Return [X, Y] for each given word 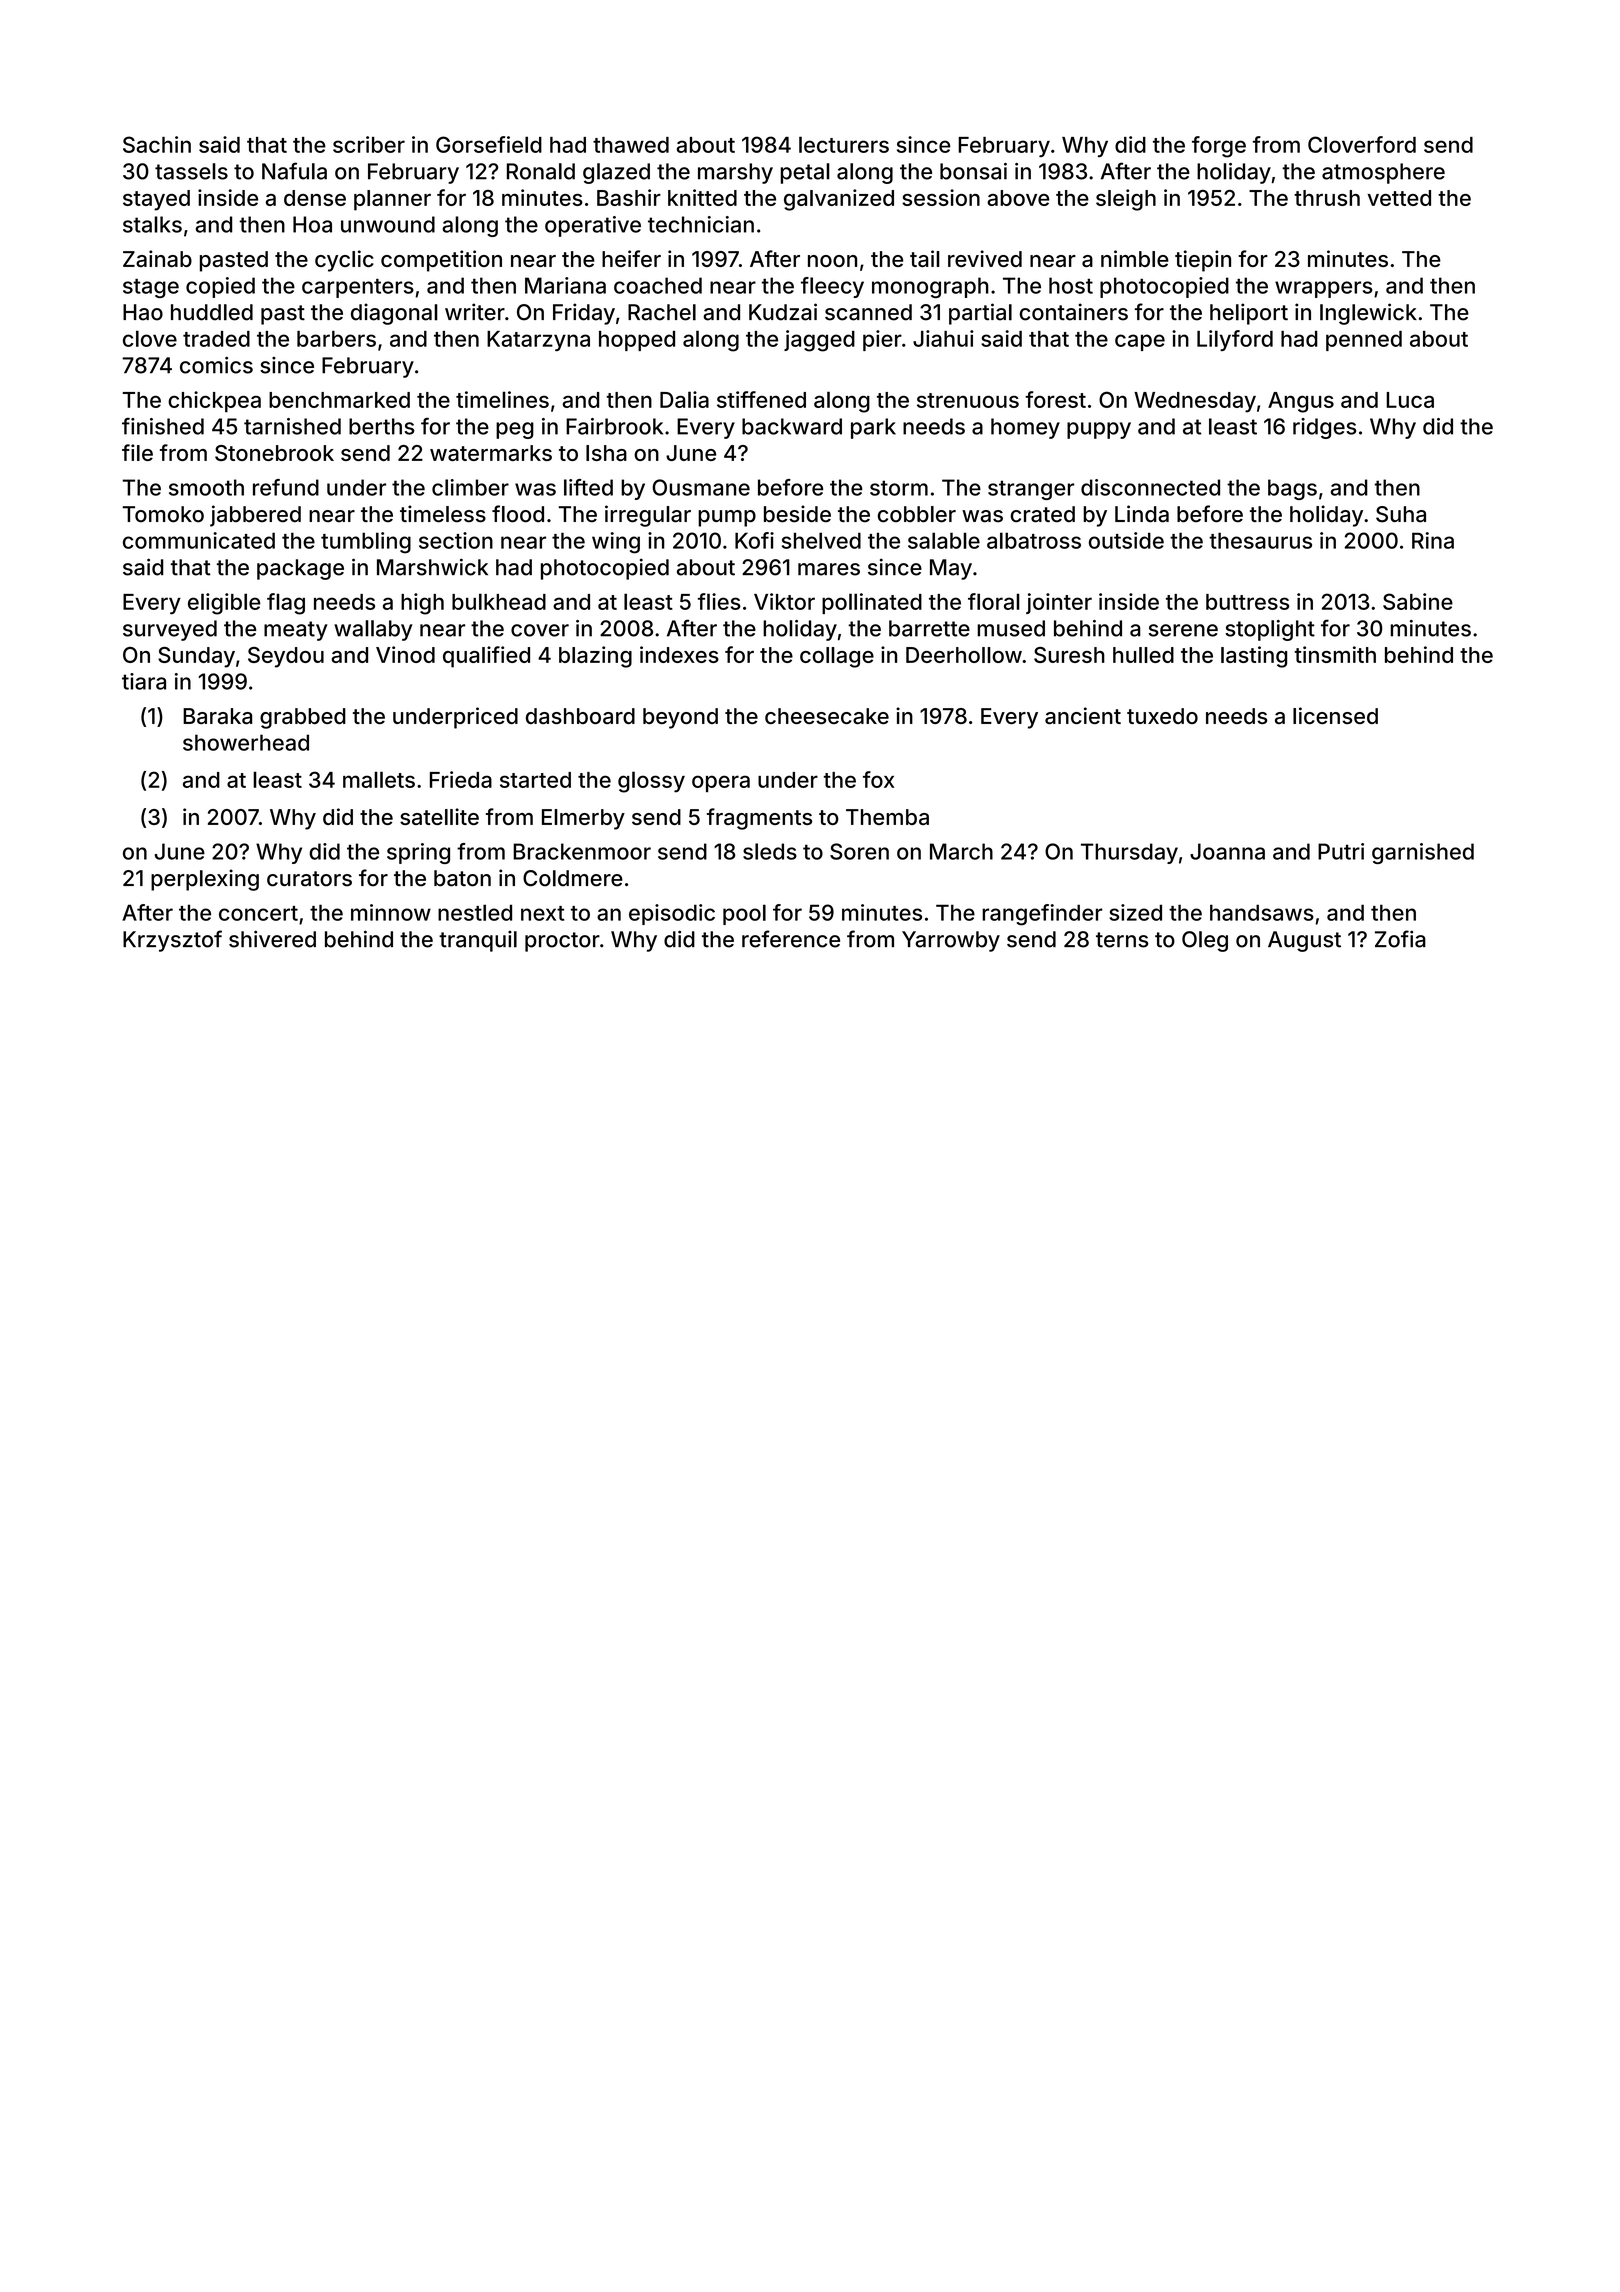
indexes [679, 654]
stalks [152, 224]
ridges [1324, 428]
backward [792, 426]
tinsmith [1335, 654]
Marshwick [432, 567]
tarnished [292, 426]
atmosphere [1383, 173]
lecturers [844, 144]
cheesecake [827, 716]
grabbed [303, 718]
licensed [1335, 715]
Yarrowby [951, 941]
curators [309, 879]
